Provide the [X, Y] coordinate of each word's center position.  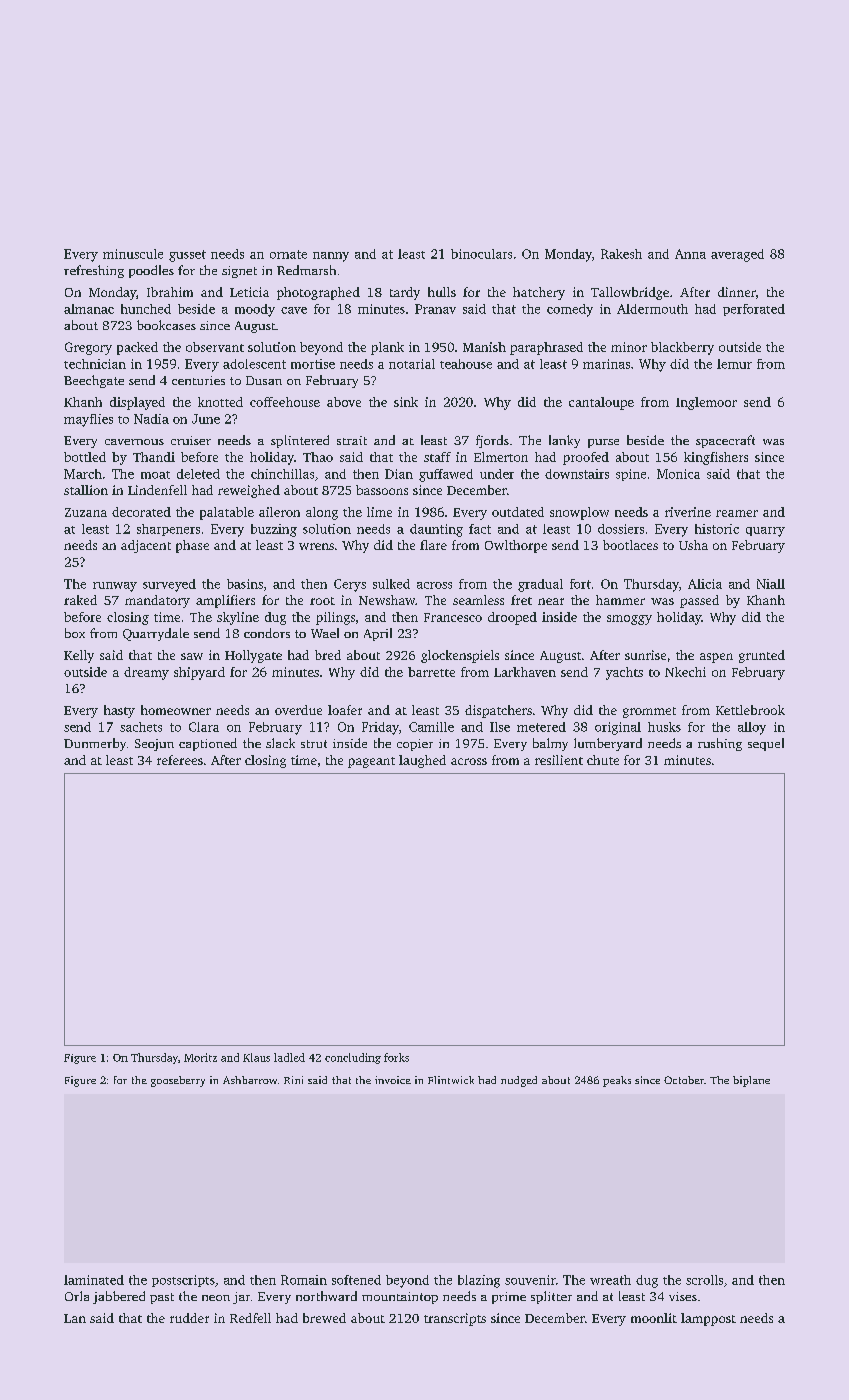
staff [437, 457]
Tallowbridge [630, 293]
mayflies [88, 420]
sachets [141, 727]
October [684, 1080]
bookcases [166, 325]
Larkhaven [525, 672]
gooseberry [178, 1081]
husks [664, 727]
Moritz [200, 1057]
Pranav [435, 309]
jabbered [119, 1297]
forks [396, 1057]
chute [603, 760]
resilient [559, 760]
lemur [734, 364]
